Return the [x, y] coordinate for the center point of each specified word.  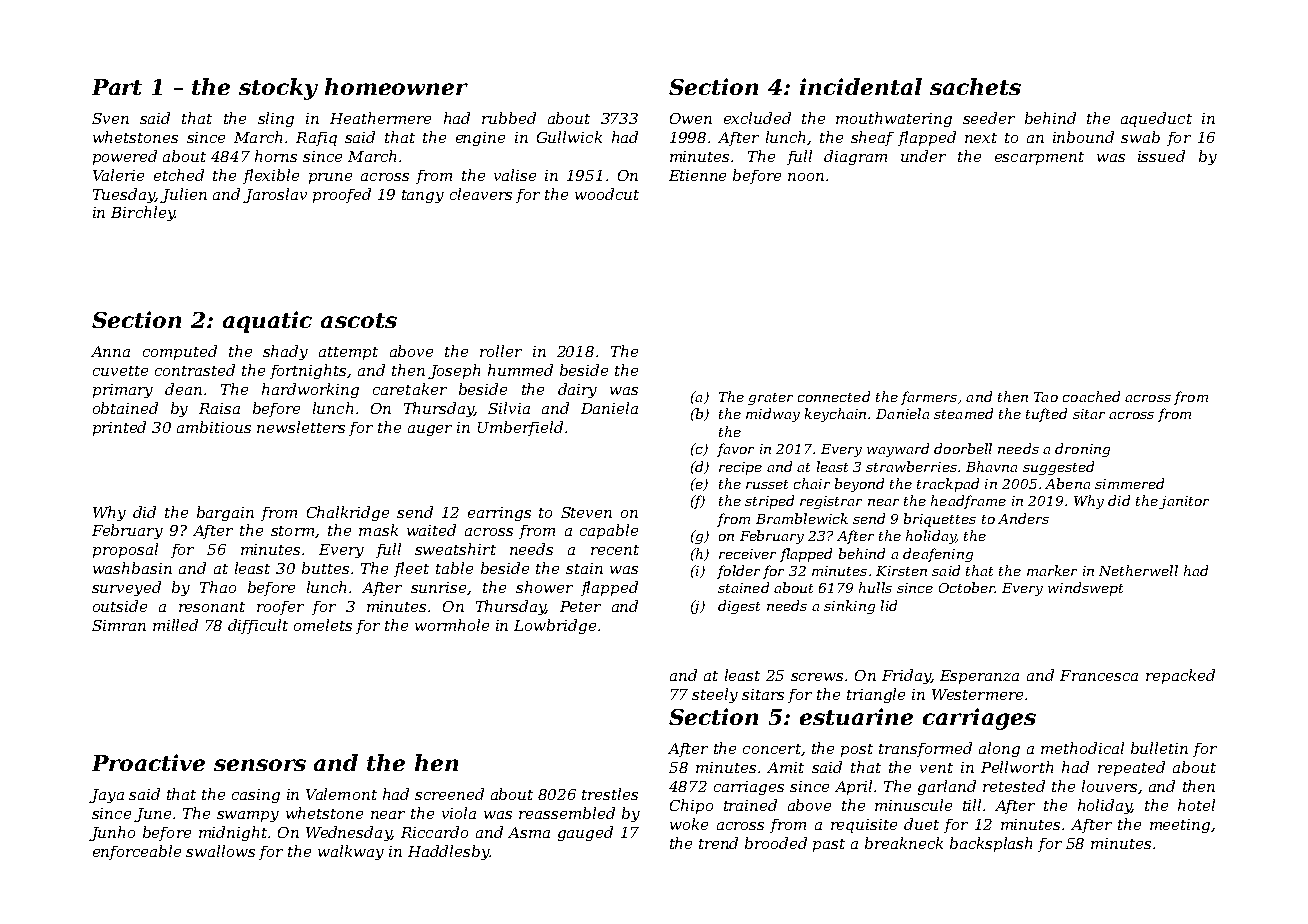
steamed [963, 413]
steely [715, 695]
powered [125, 157]
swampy [248, 816]
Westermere [977, 694]
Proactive [148, 762]
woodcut [607, 194]
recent [615, 550]
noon [806, 177]
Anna [110, 351]
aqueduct [1156, 119]
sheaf [872, 138]
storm [292, 531]
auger [430, 430]
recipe [740, 468]
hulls [875, 587]
